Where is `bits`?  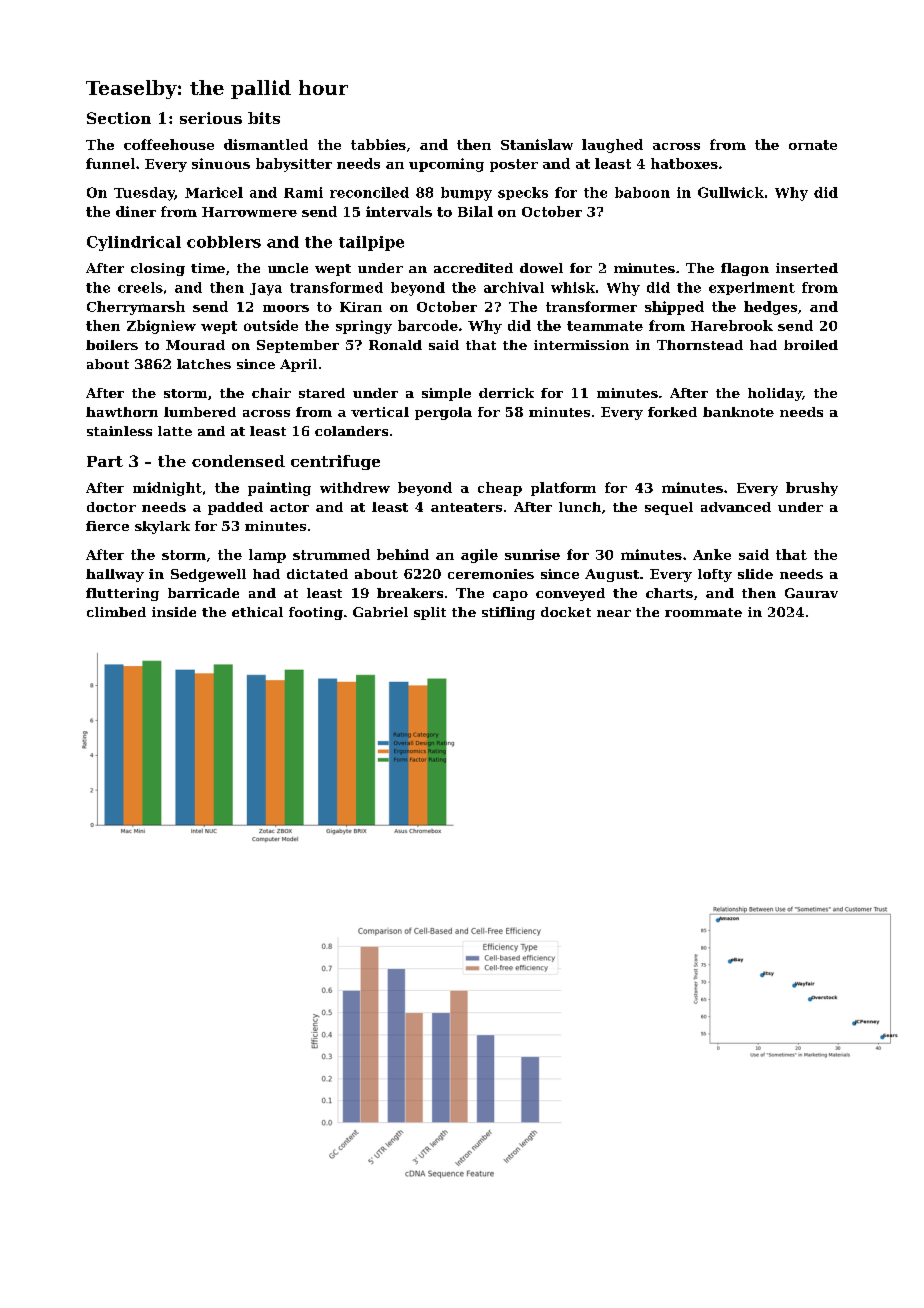 bits is located at coordinates (264, 118).
